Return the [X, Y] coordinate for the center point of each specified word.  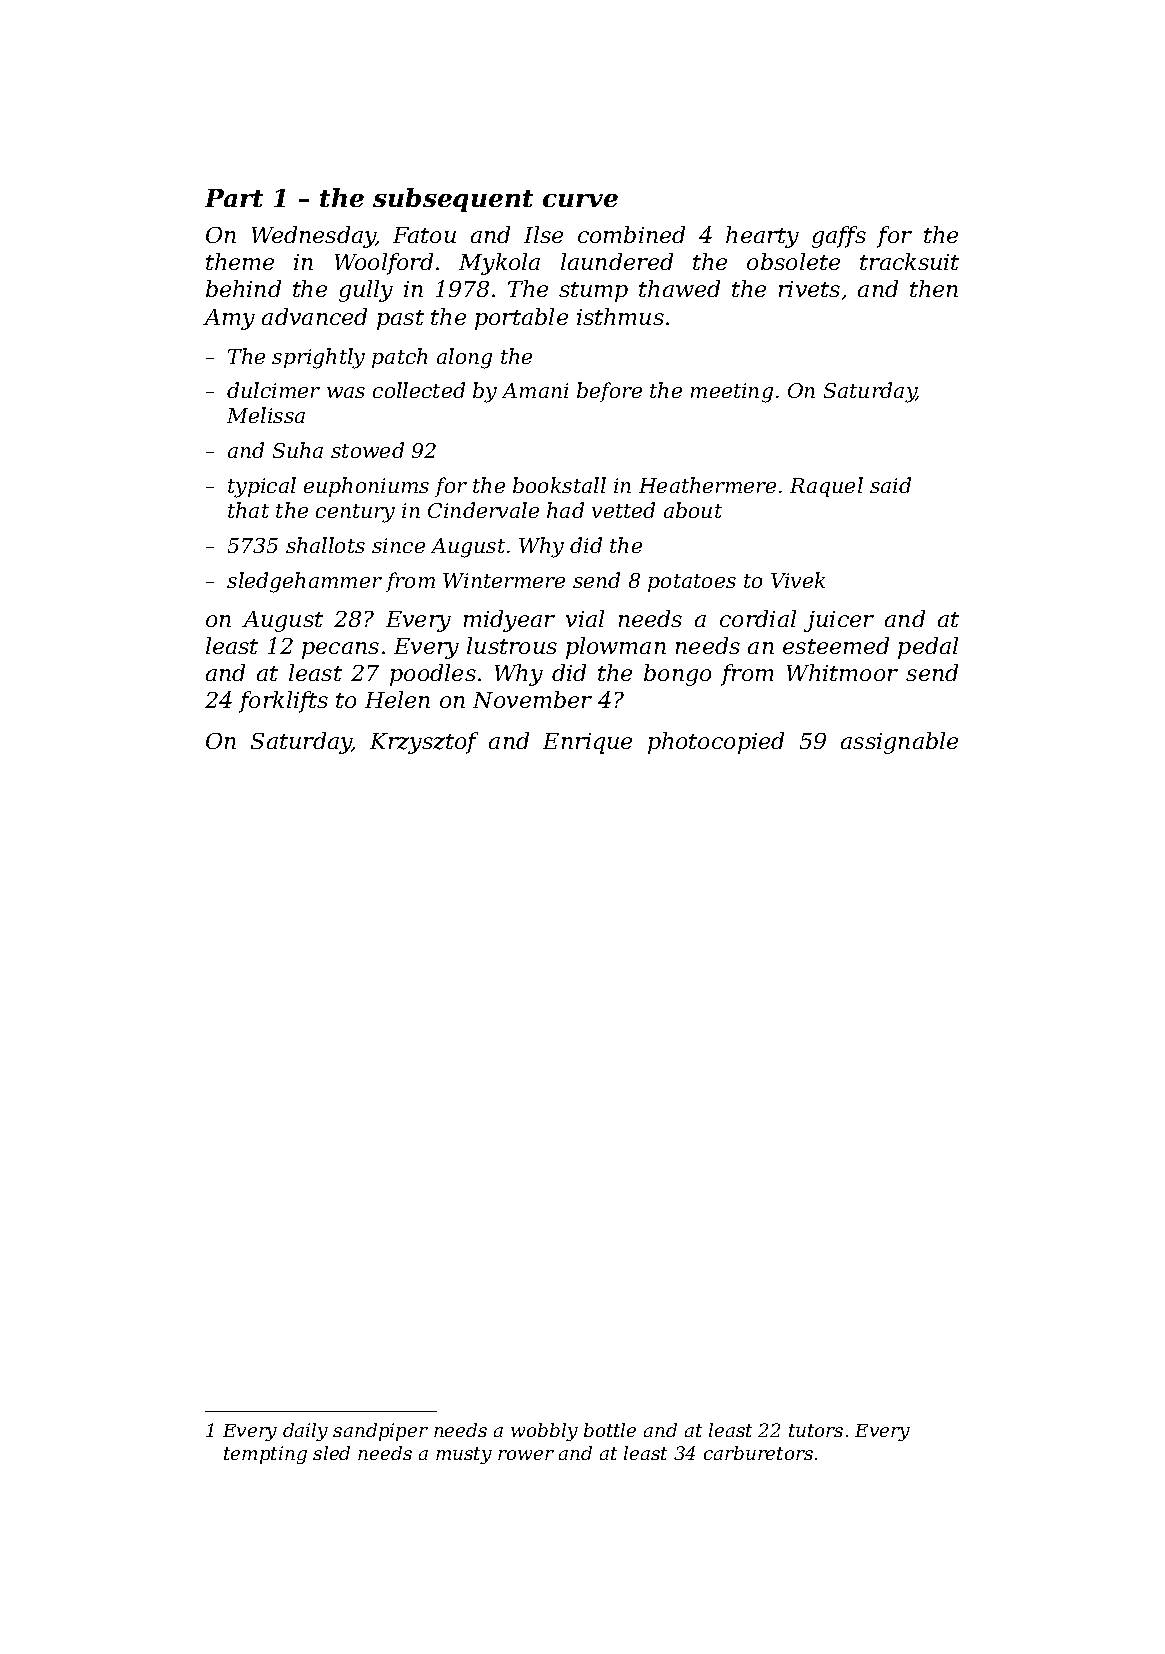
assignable [899, 743]
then [934, 288]
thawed [679, 288]
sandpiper [380, 1432]
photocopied [716, 743]
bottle [610, 1430]
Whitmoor [842, 672]
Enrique [587, 743]
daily [305, 1432]
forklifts [283, 702]
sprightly [318, 358]
